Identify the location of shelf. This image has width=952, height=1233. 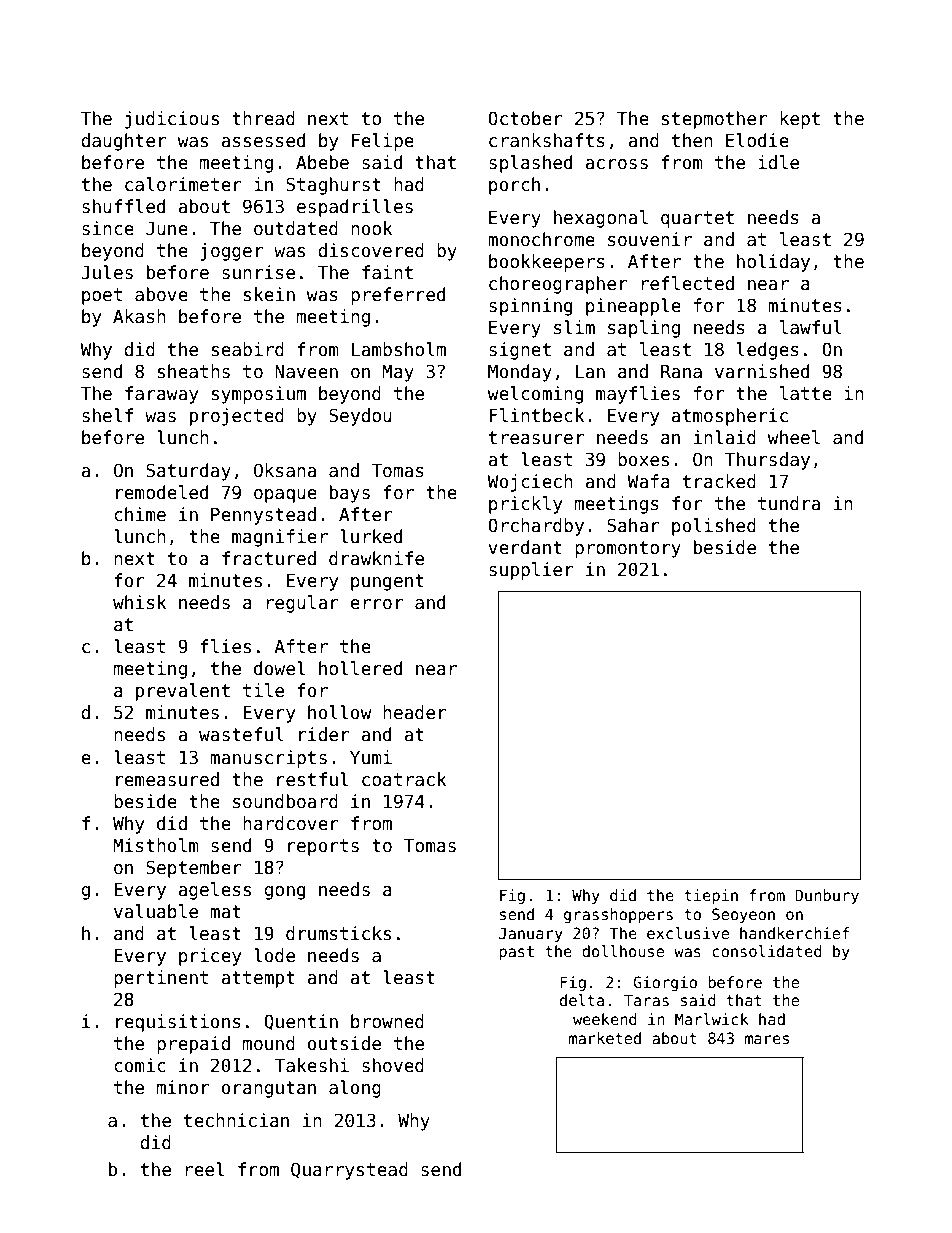
(107, 415).
